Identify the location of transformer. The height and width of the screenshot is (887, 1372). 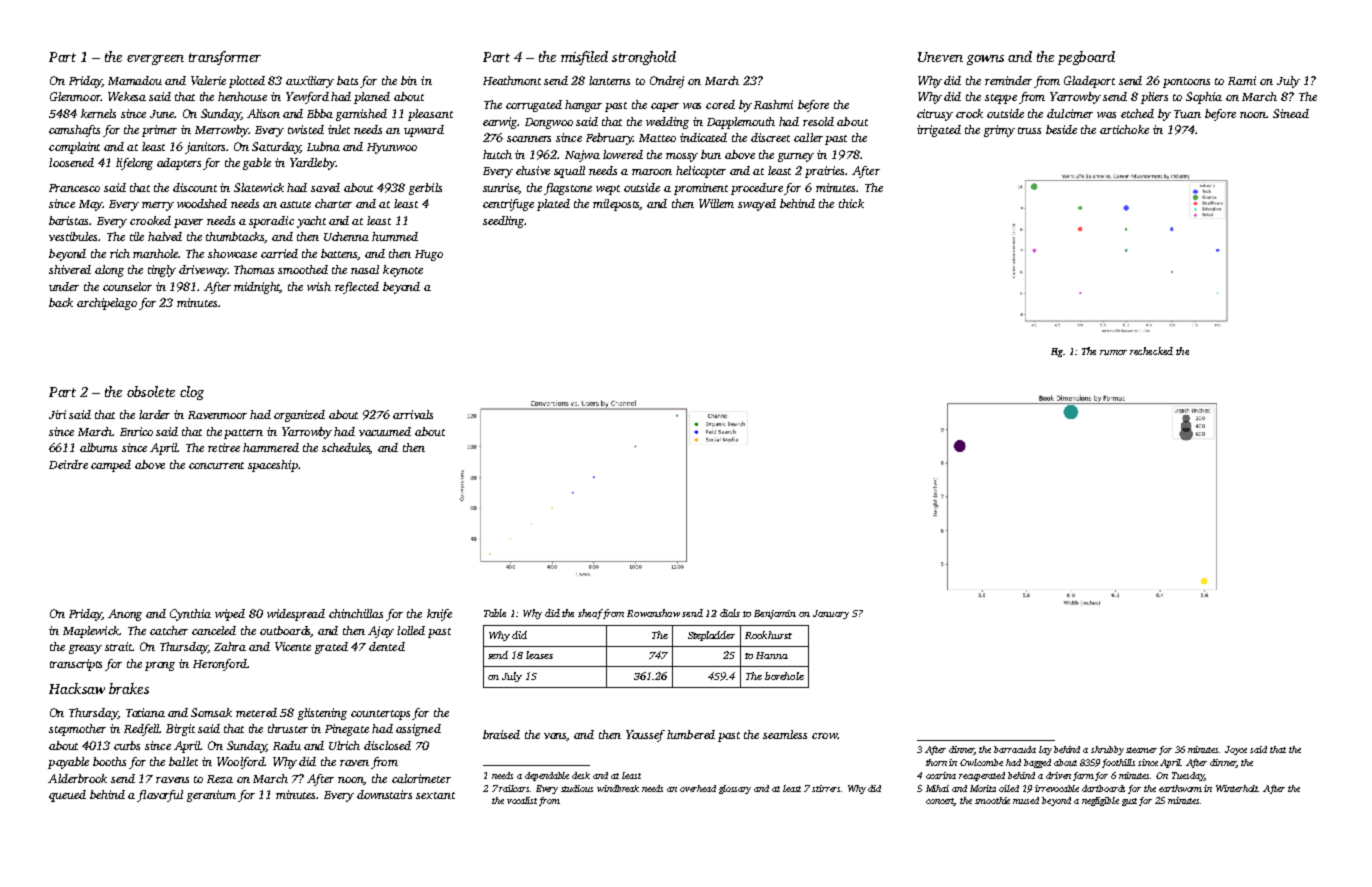
(225, 58).
